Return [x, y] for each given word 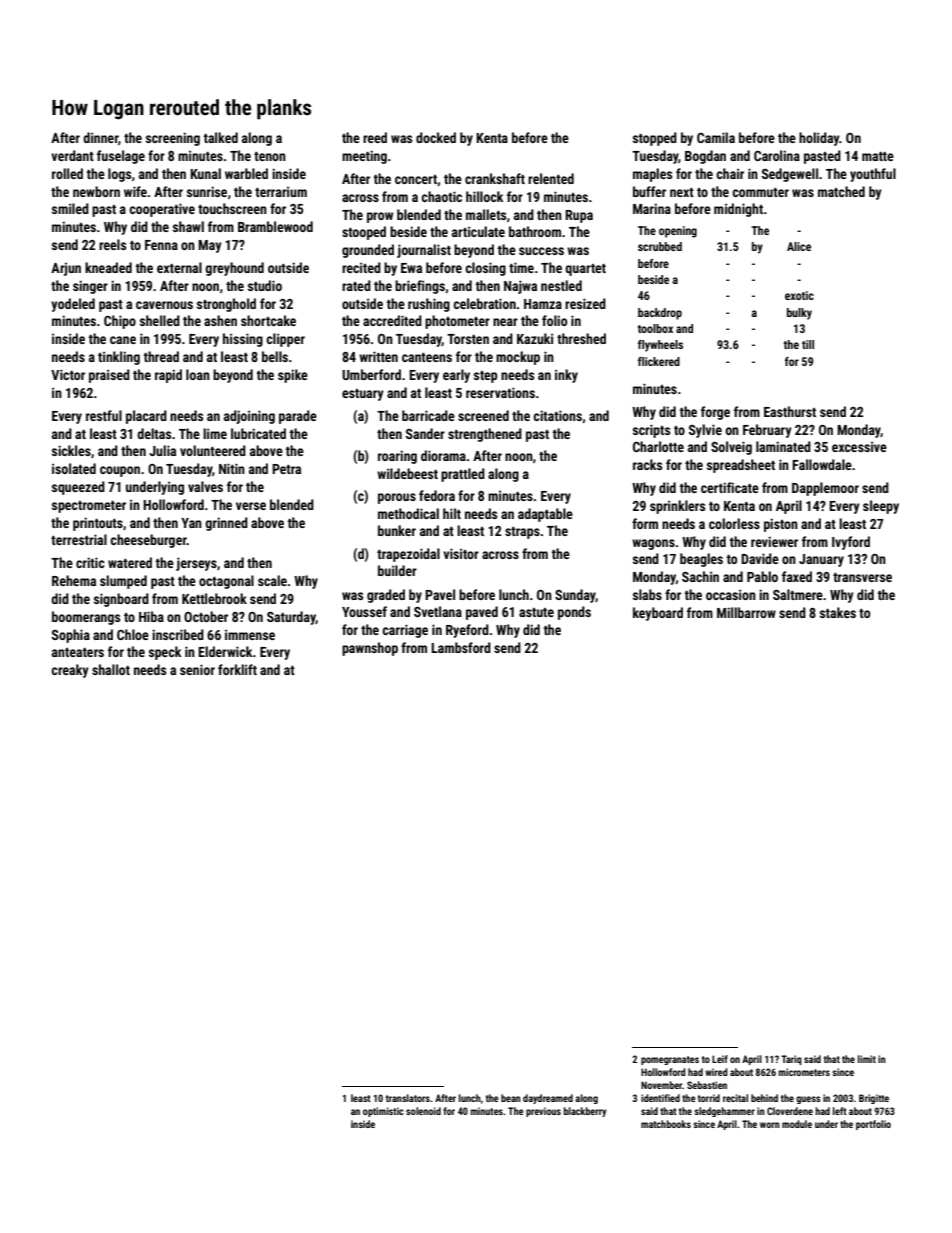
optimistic [383, 1112]
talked [220, 137]
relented [551, 178]
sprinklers [677, 507]
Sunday [575, 596]
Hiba [151, 616]
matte [878, 156]
